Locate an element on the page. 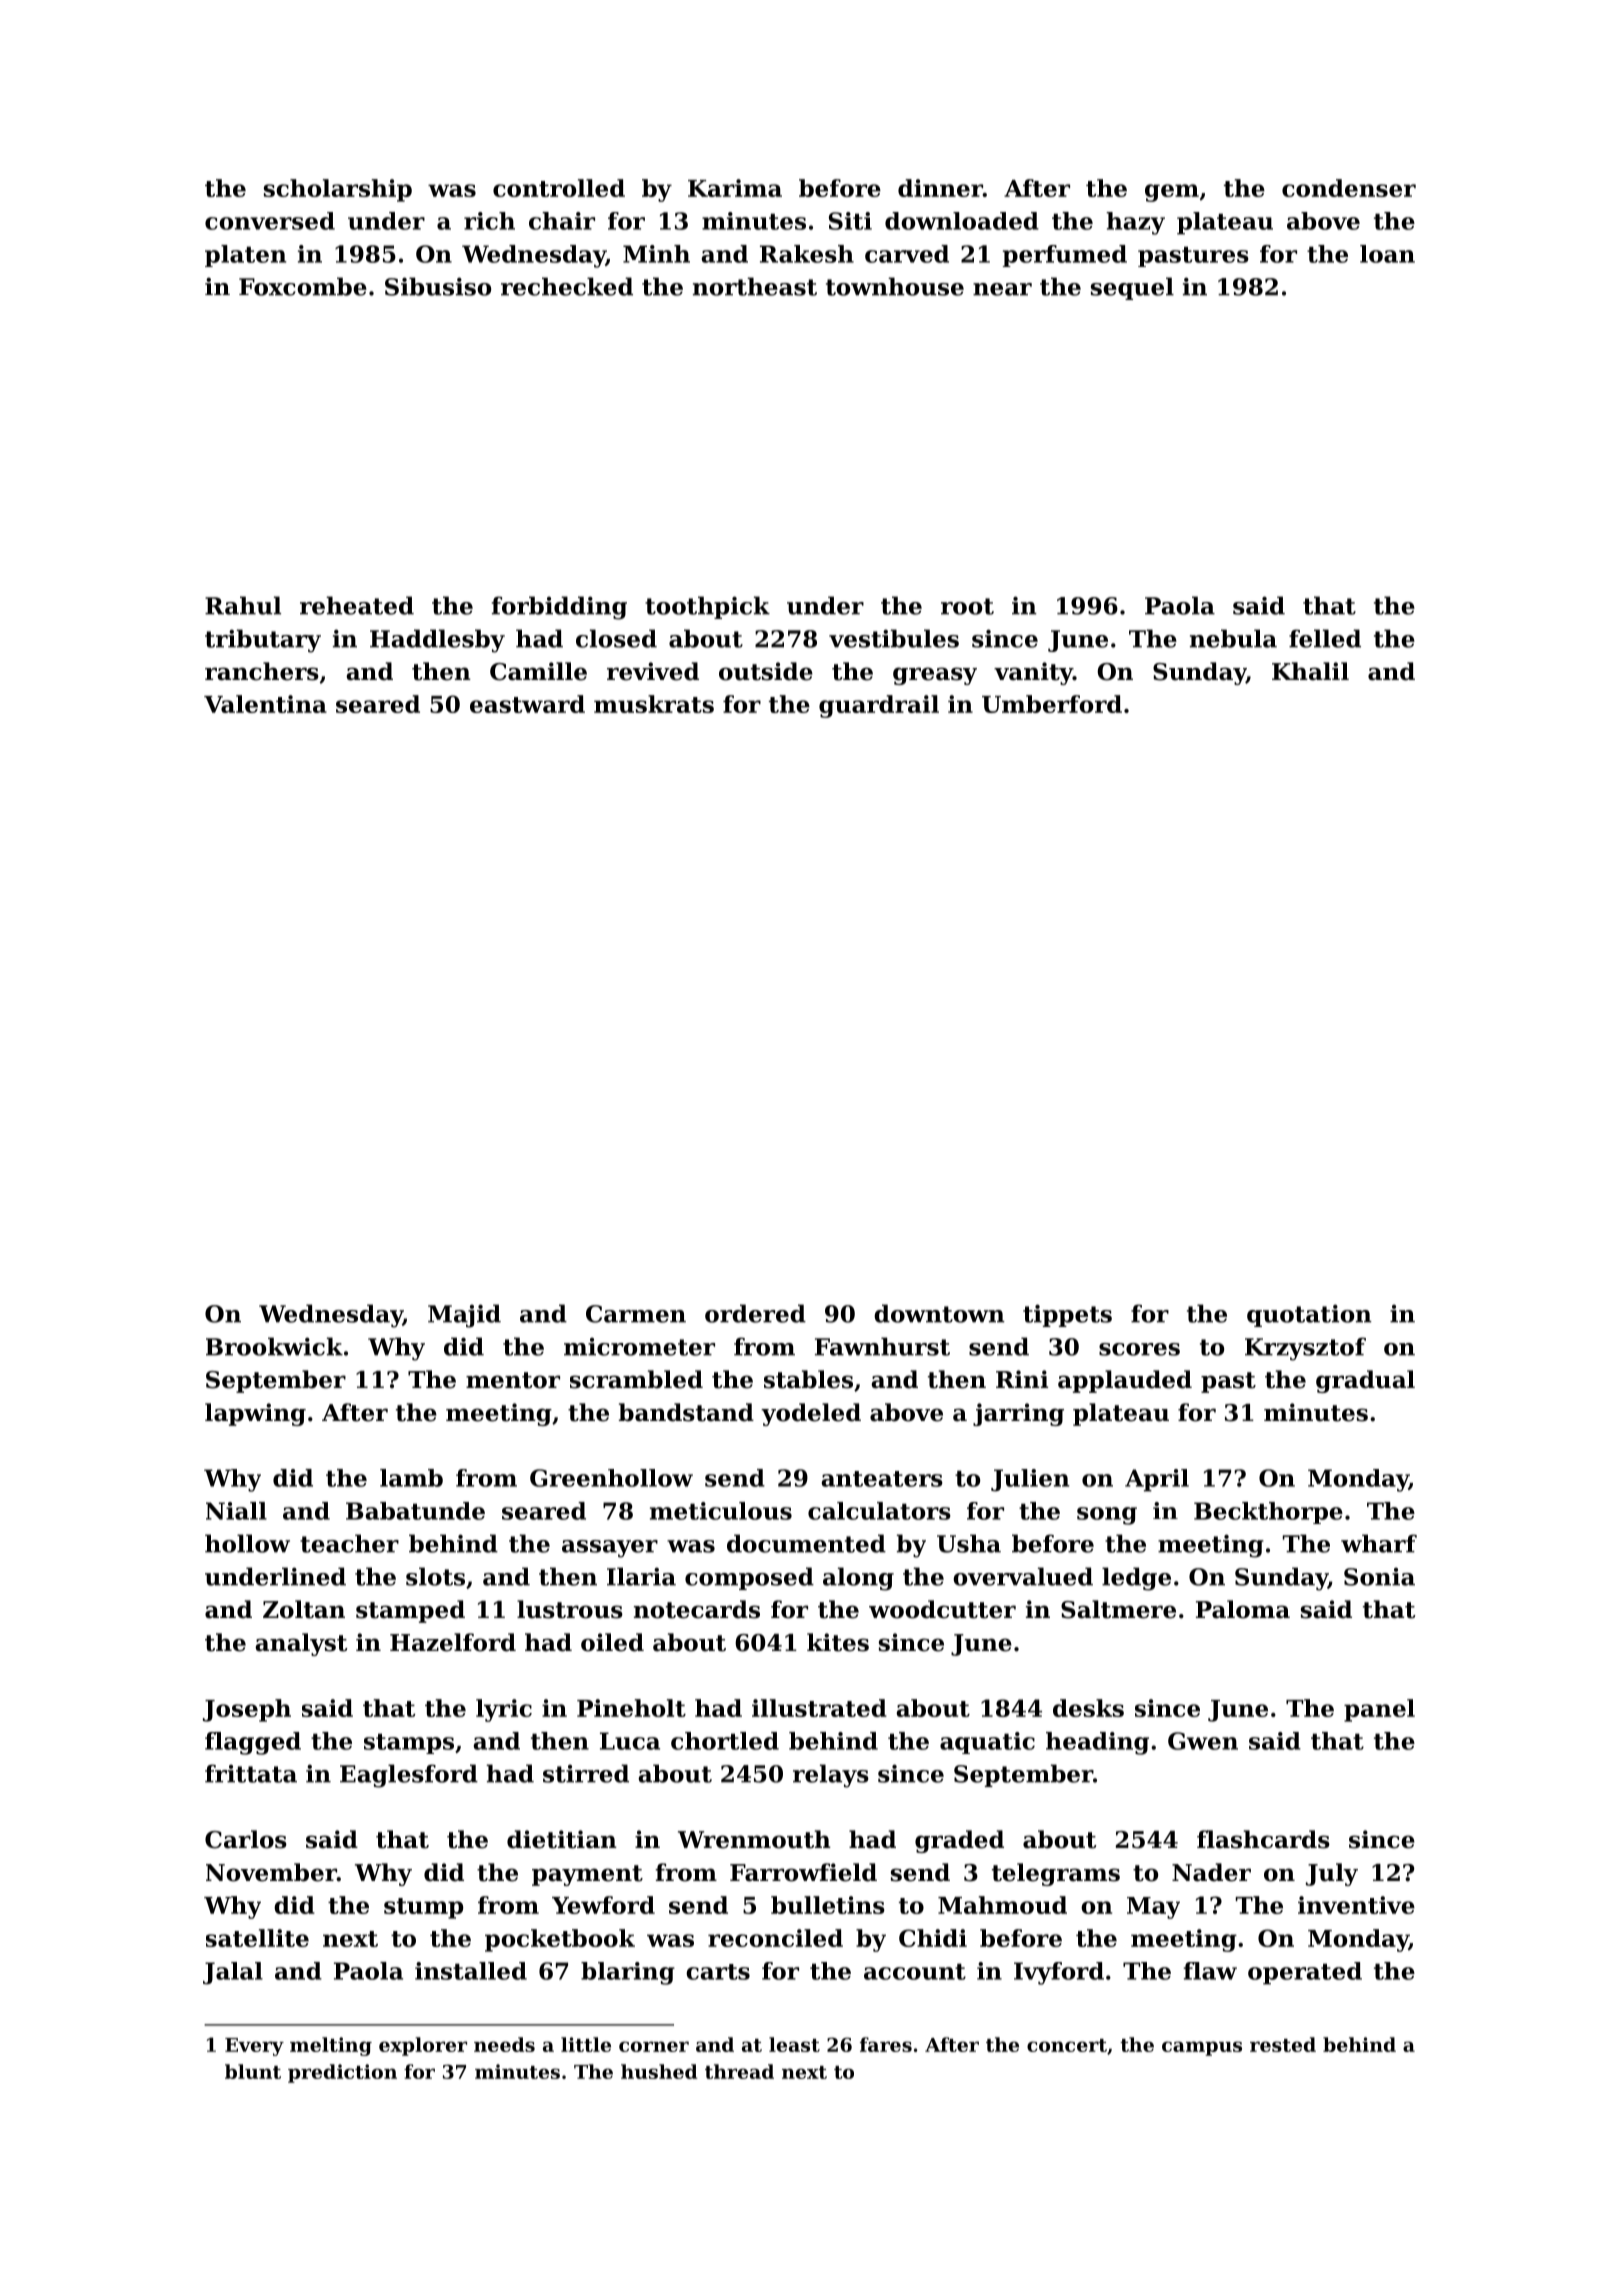 Image resolution: width=1620 pixels, height=2292 pixels. blunt is located at coordinates (253, 2071).
